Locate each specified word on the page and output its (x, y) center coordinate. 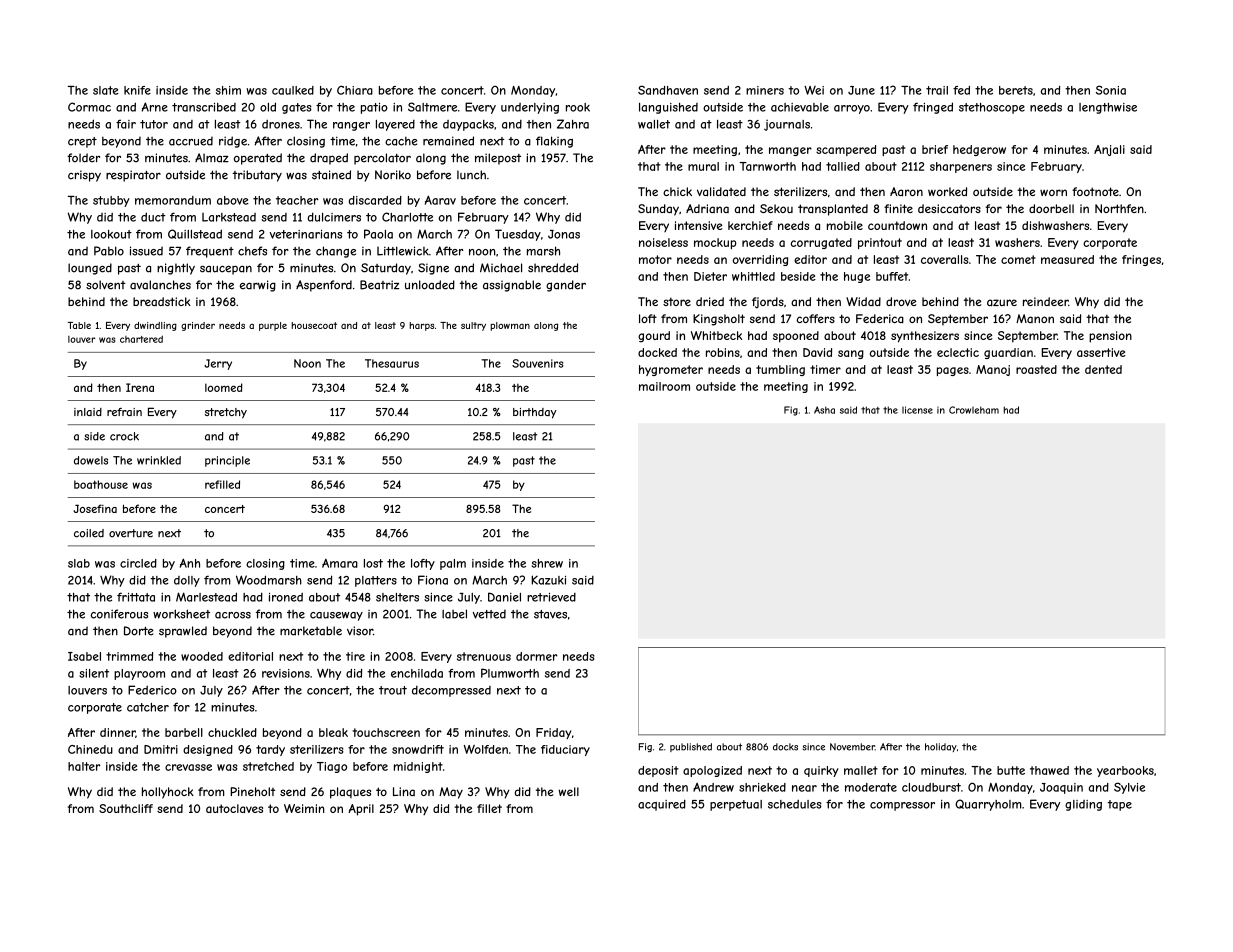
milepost (498, 159)
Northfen (1119, 208)
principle (227, 461)
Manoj (993, 370)
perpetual (736, 805)
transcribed (204, 107)
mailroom (664, 386)
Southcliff (126, 808)
